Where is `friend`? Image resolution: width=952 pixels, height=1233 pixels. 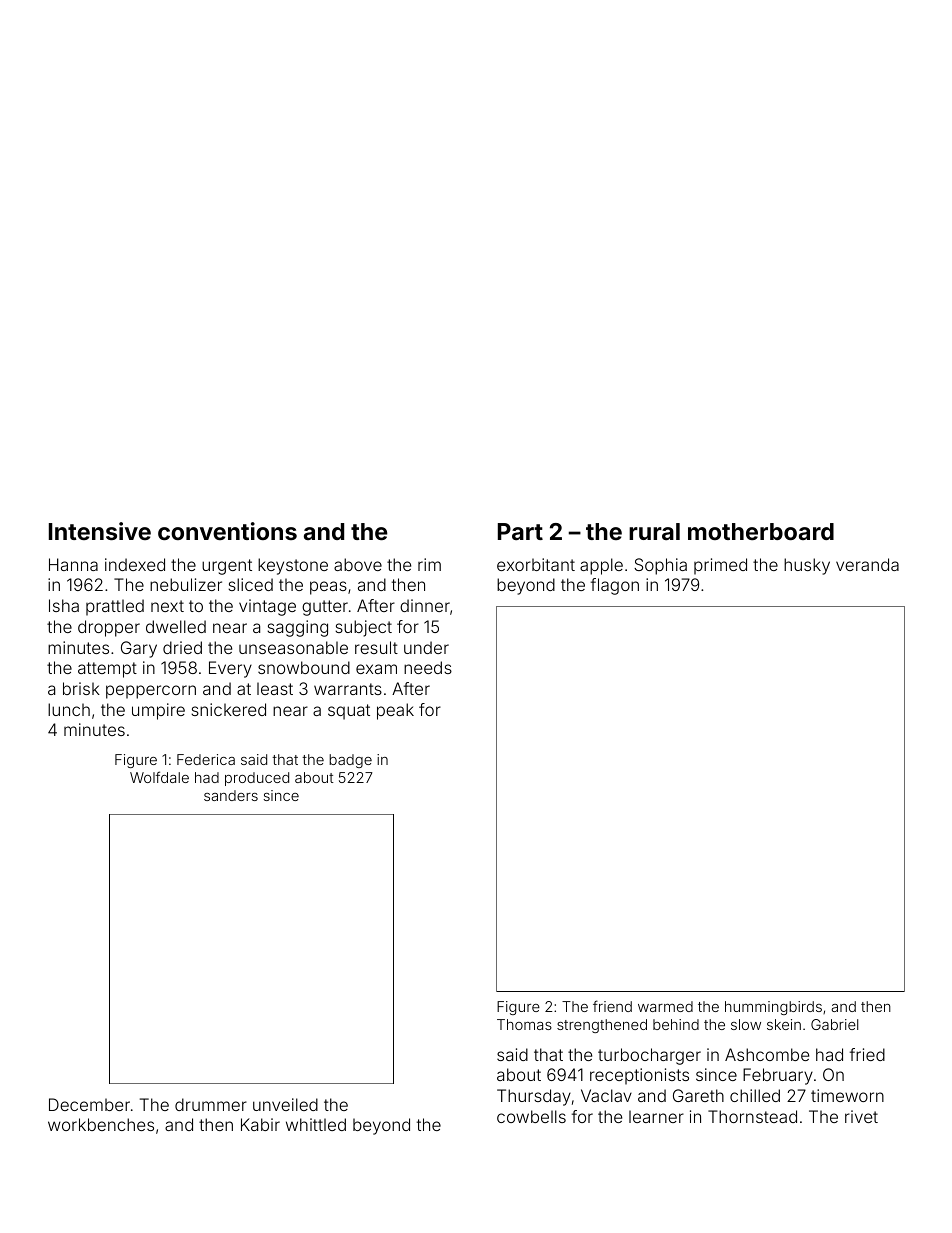
friend is located at coordinates (612, 1006).
